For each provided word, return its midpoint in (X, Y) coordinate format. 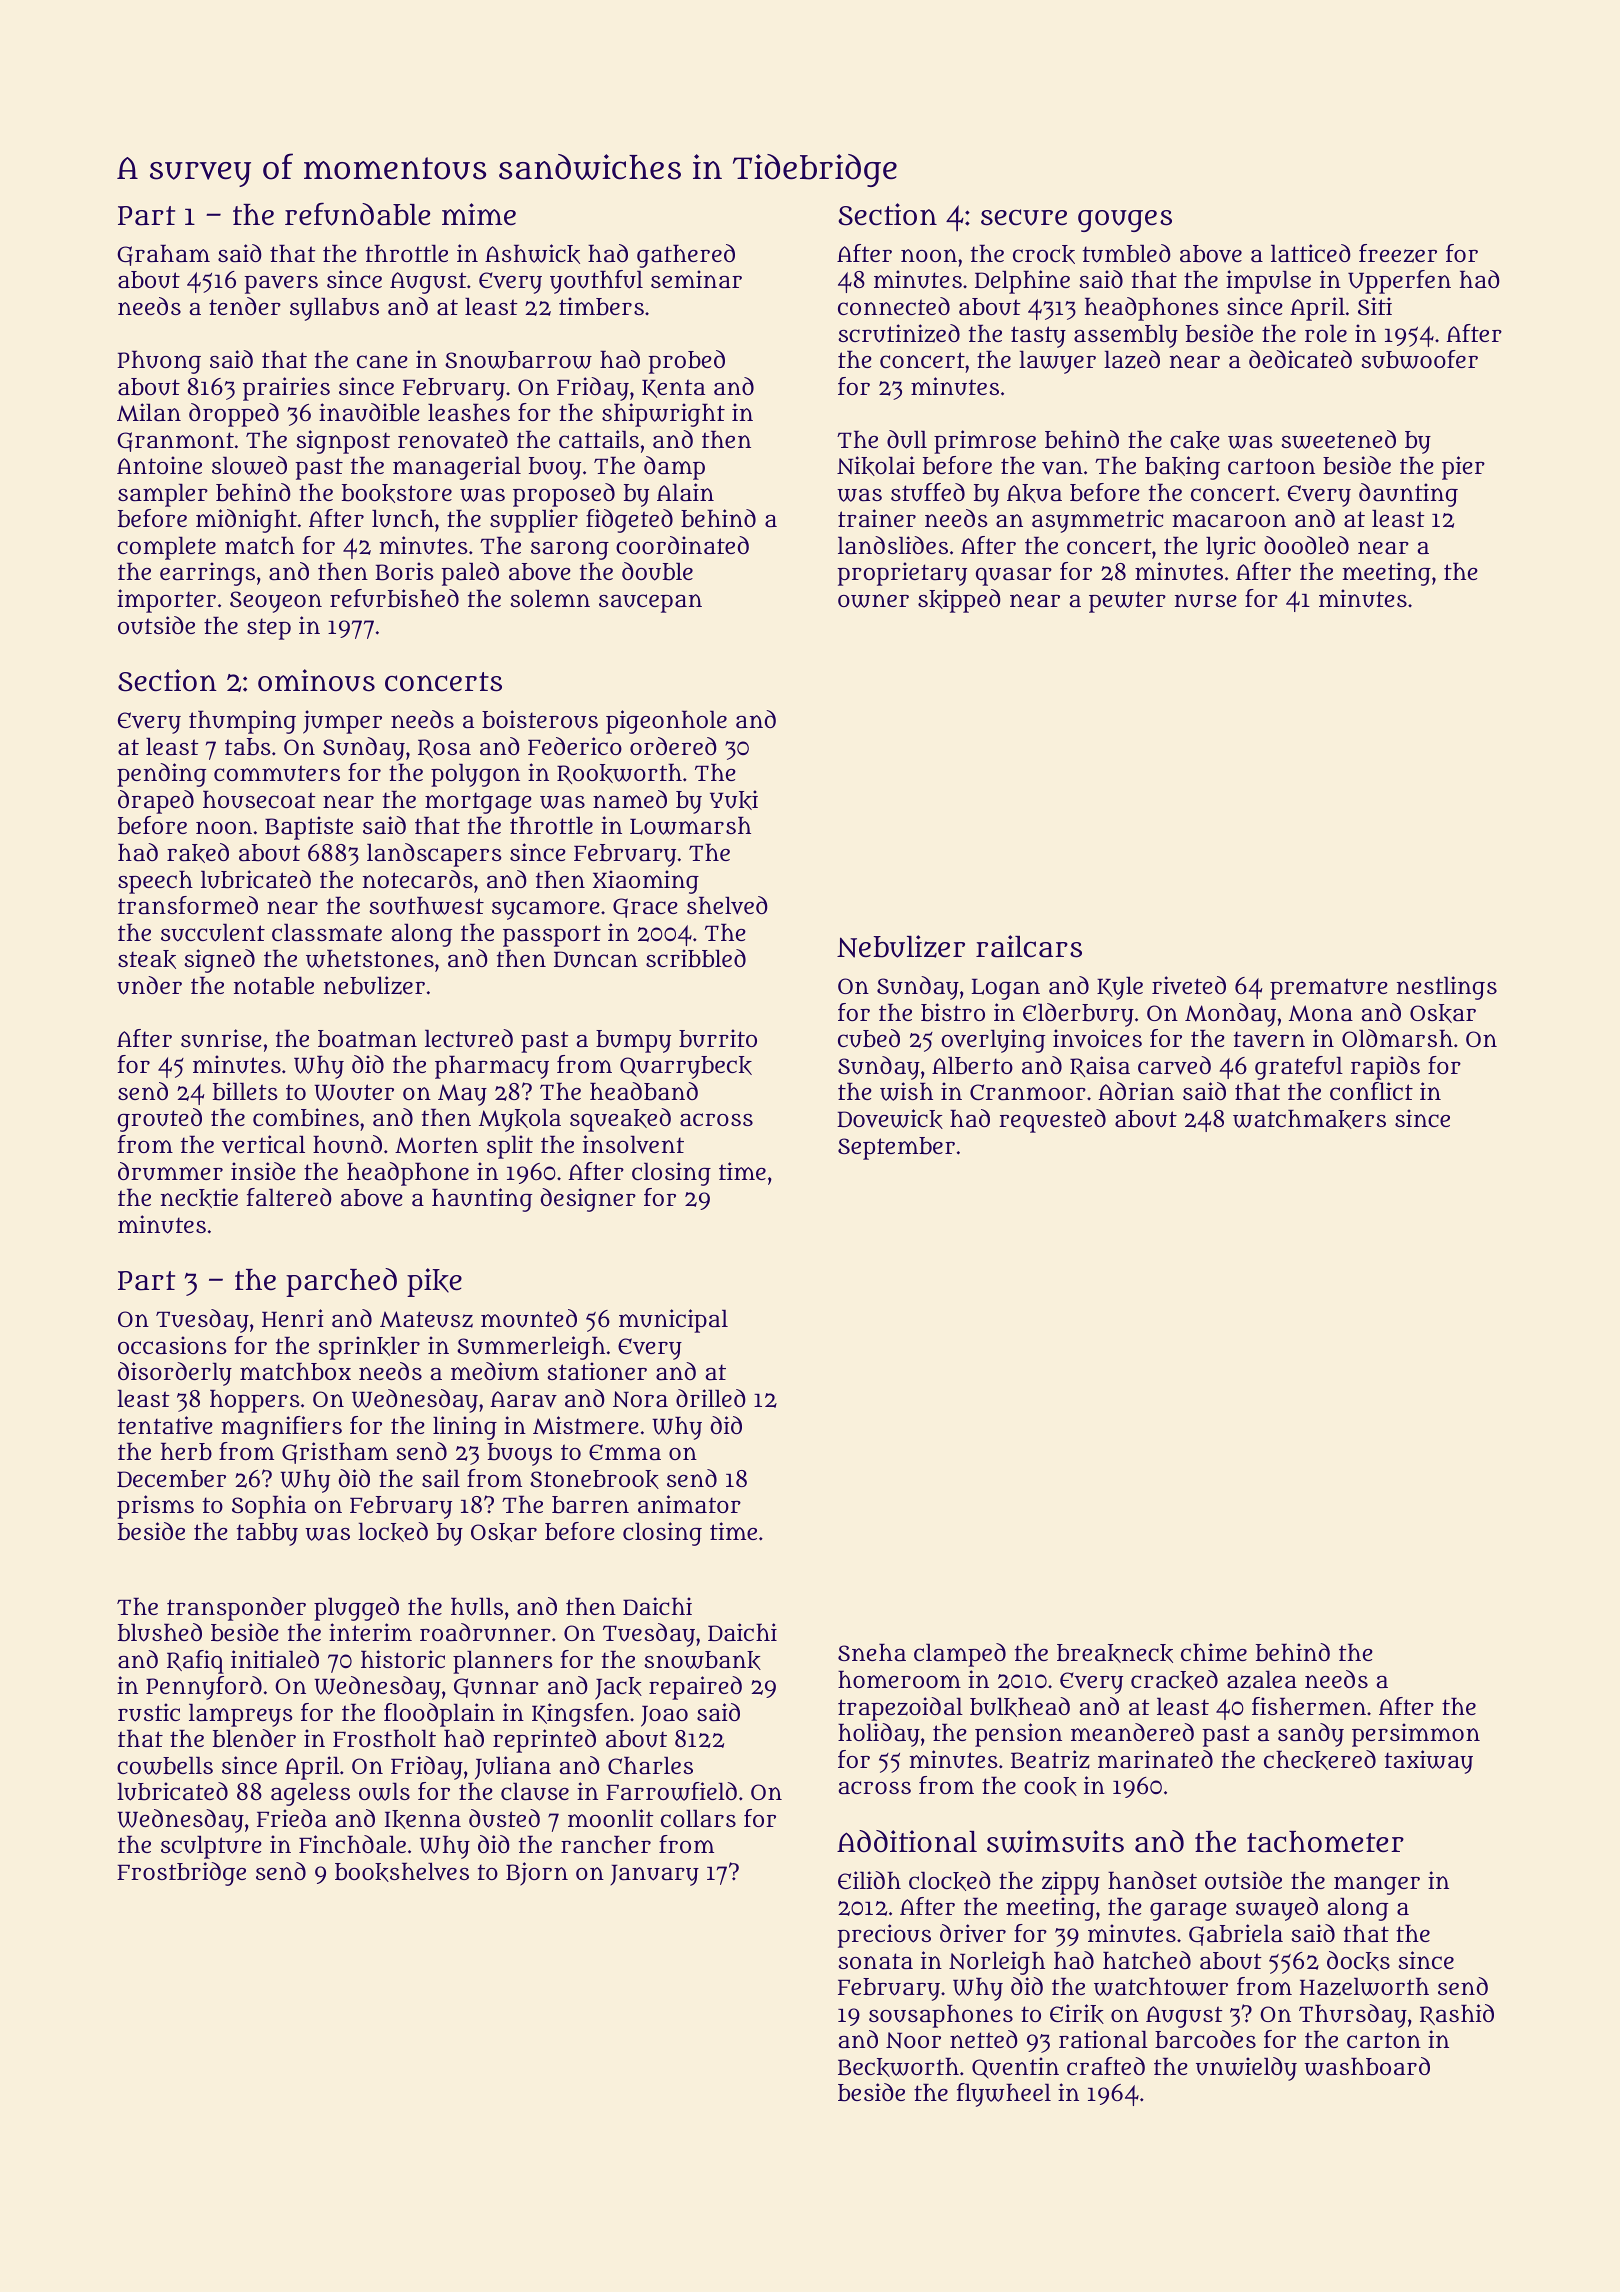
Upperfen (1399, 282)
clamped (960, 1655)
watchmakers (1309, 1119)
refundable (357, 214)
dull (907, 439)
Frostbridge (181, 1874)
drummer (170, 1171)
